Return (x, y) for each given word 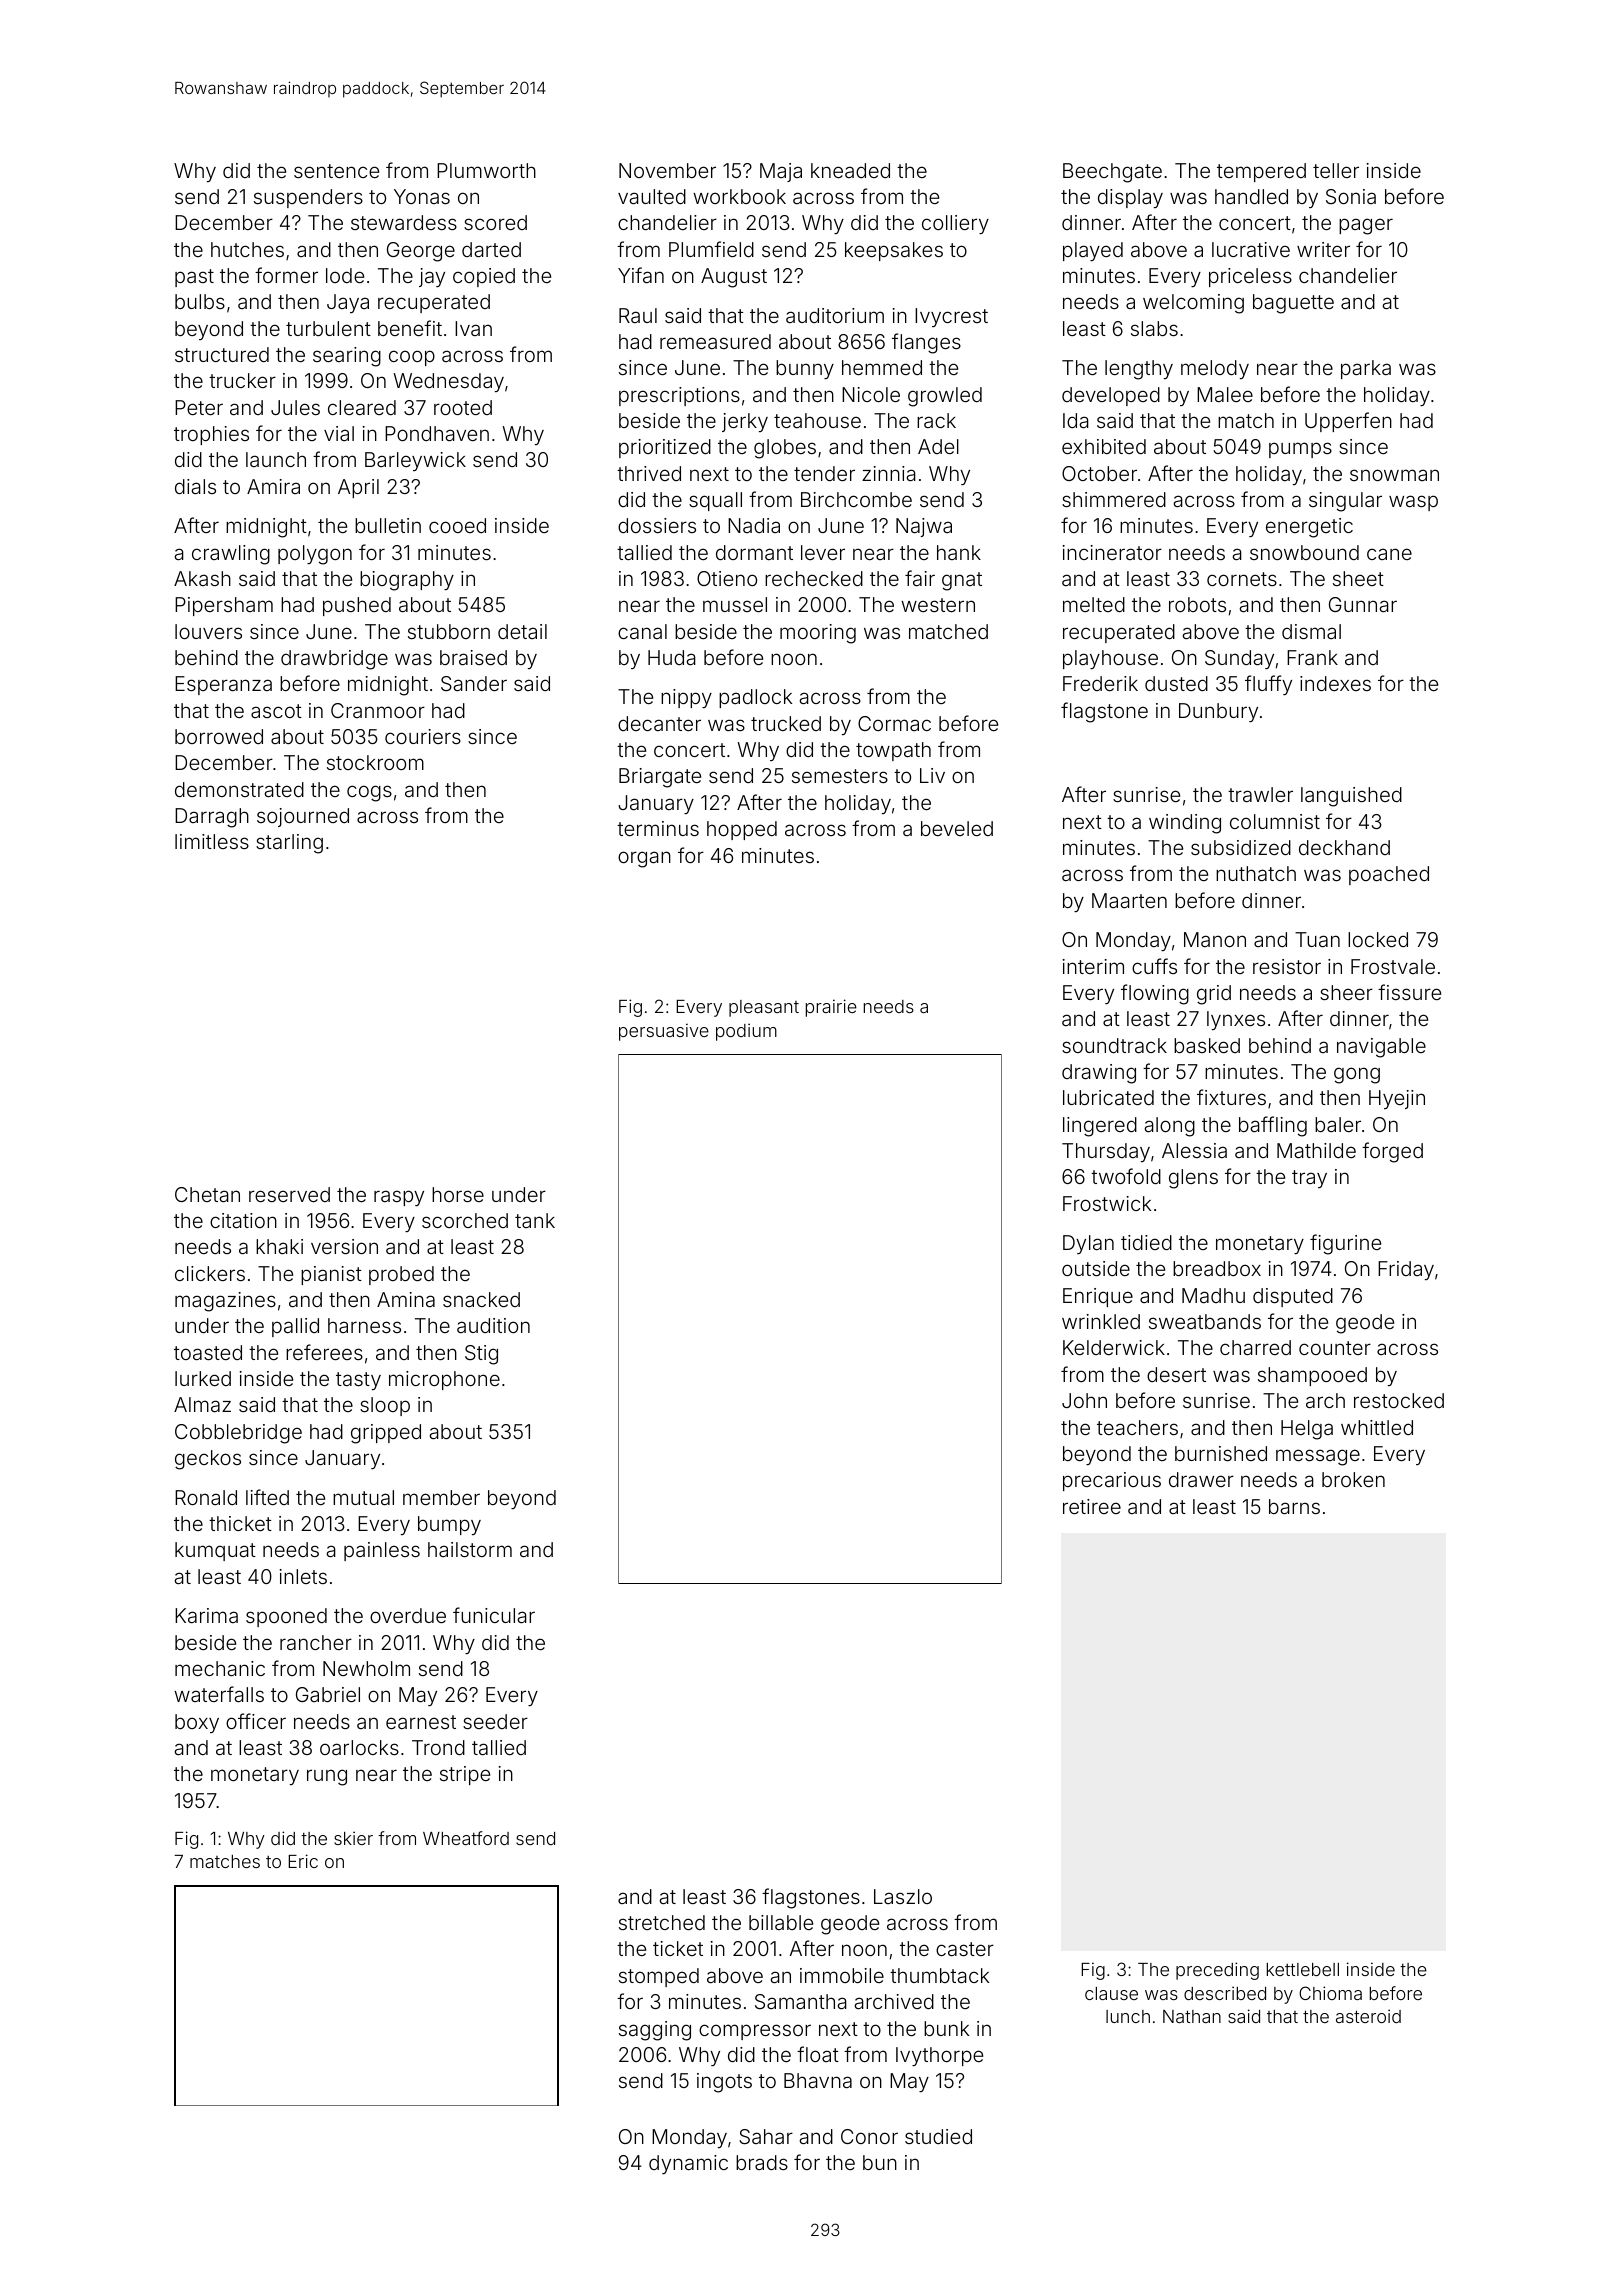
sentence (336, 171)
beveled (957, 828)
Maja (781, 172)
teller (1336, 170)
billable (781, 1922)
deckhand (1344, 847)
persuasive (664, 1032)
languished (1351, 797)
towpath (893, 751)
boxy (197, 1723)
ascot (276, 711)
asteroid (1368, 2016)
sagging (655, 2031)
